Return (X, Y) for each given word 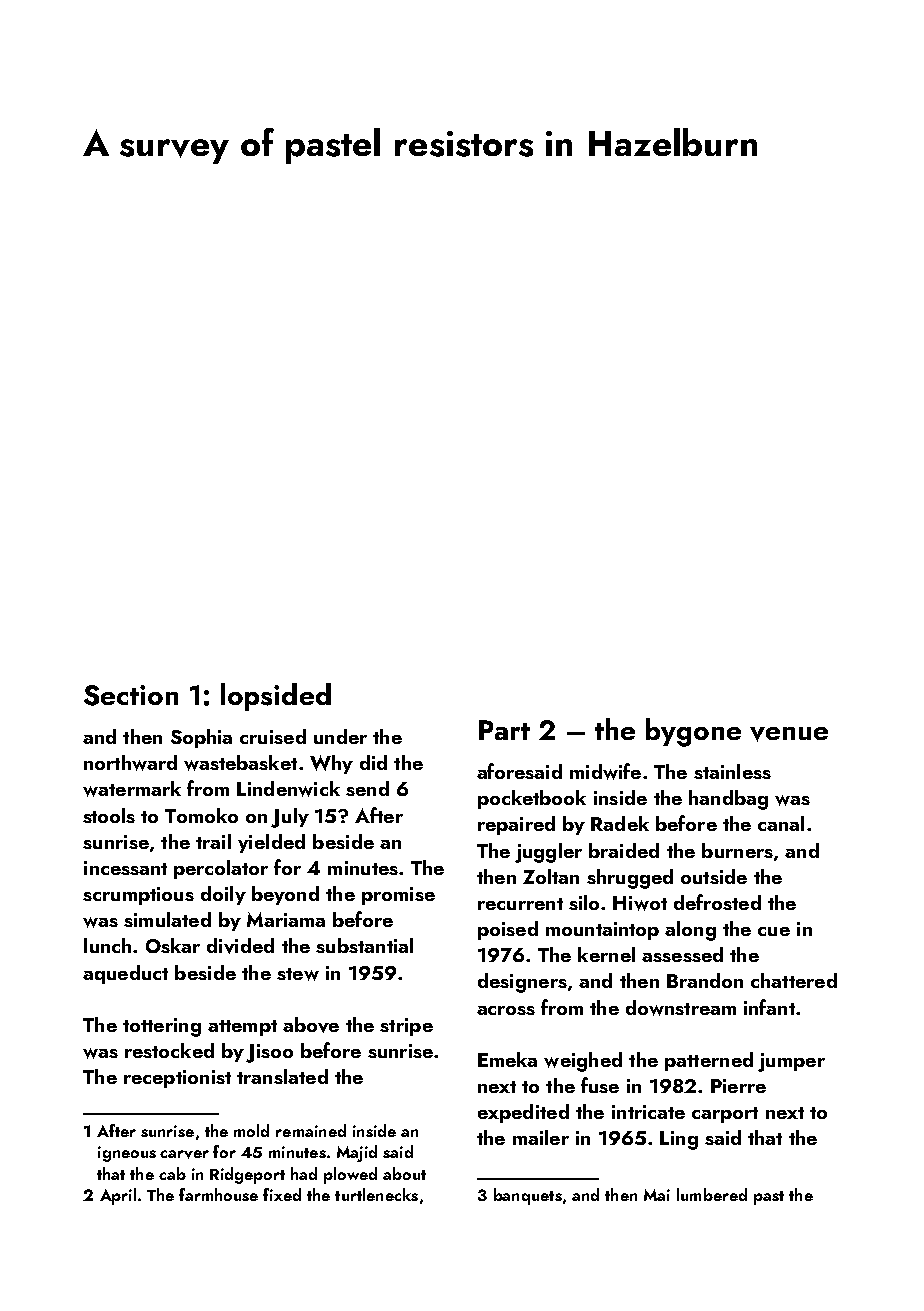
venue (789, 734)
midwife (605, 771)
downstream (681, 1008)
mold (251, 1130)
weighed (583, 1062)
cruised (273, 736)
